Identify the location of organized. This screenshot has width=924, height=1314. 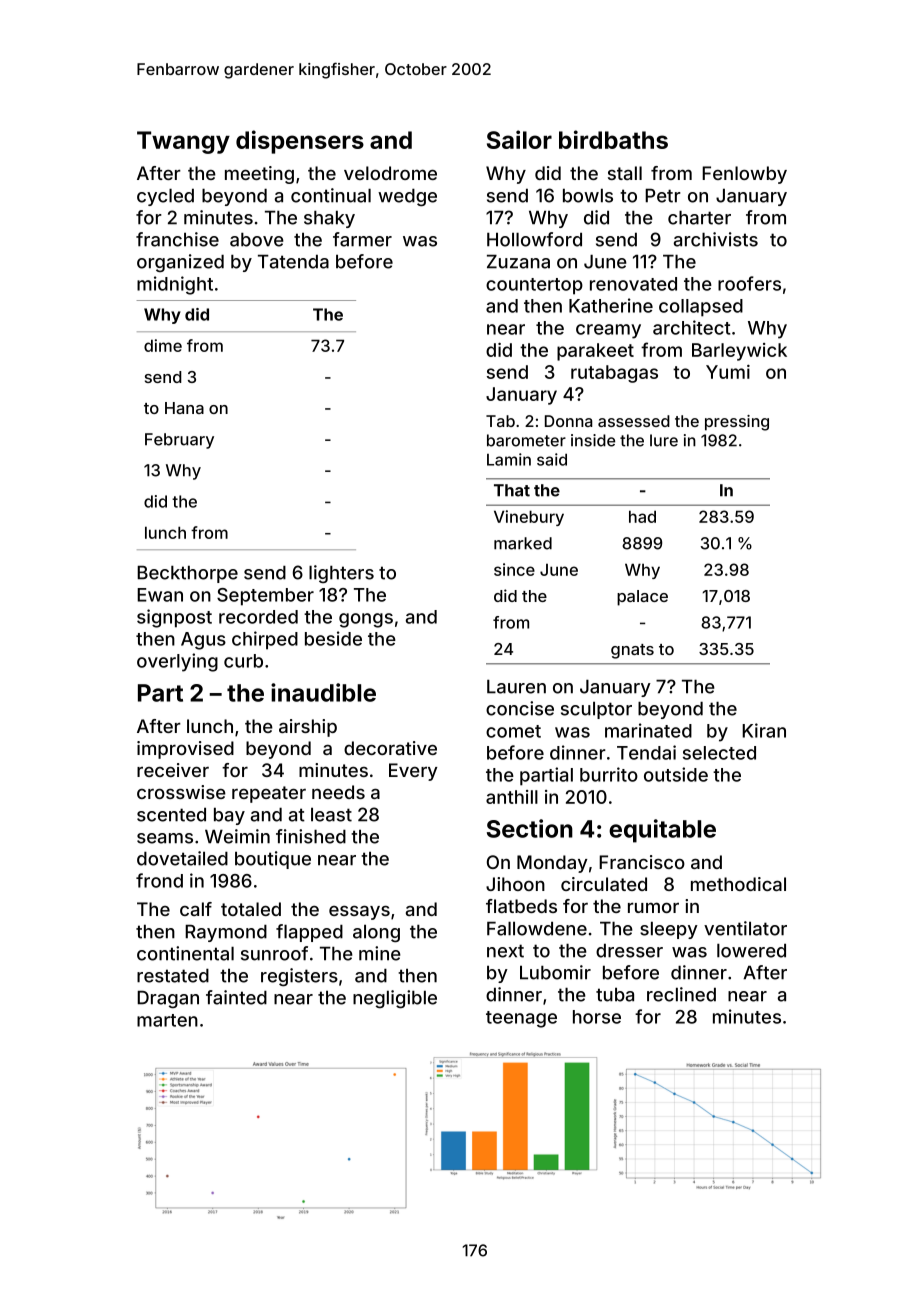
(180, 263).
